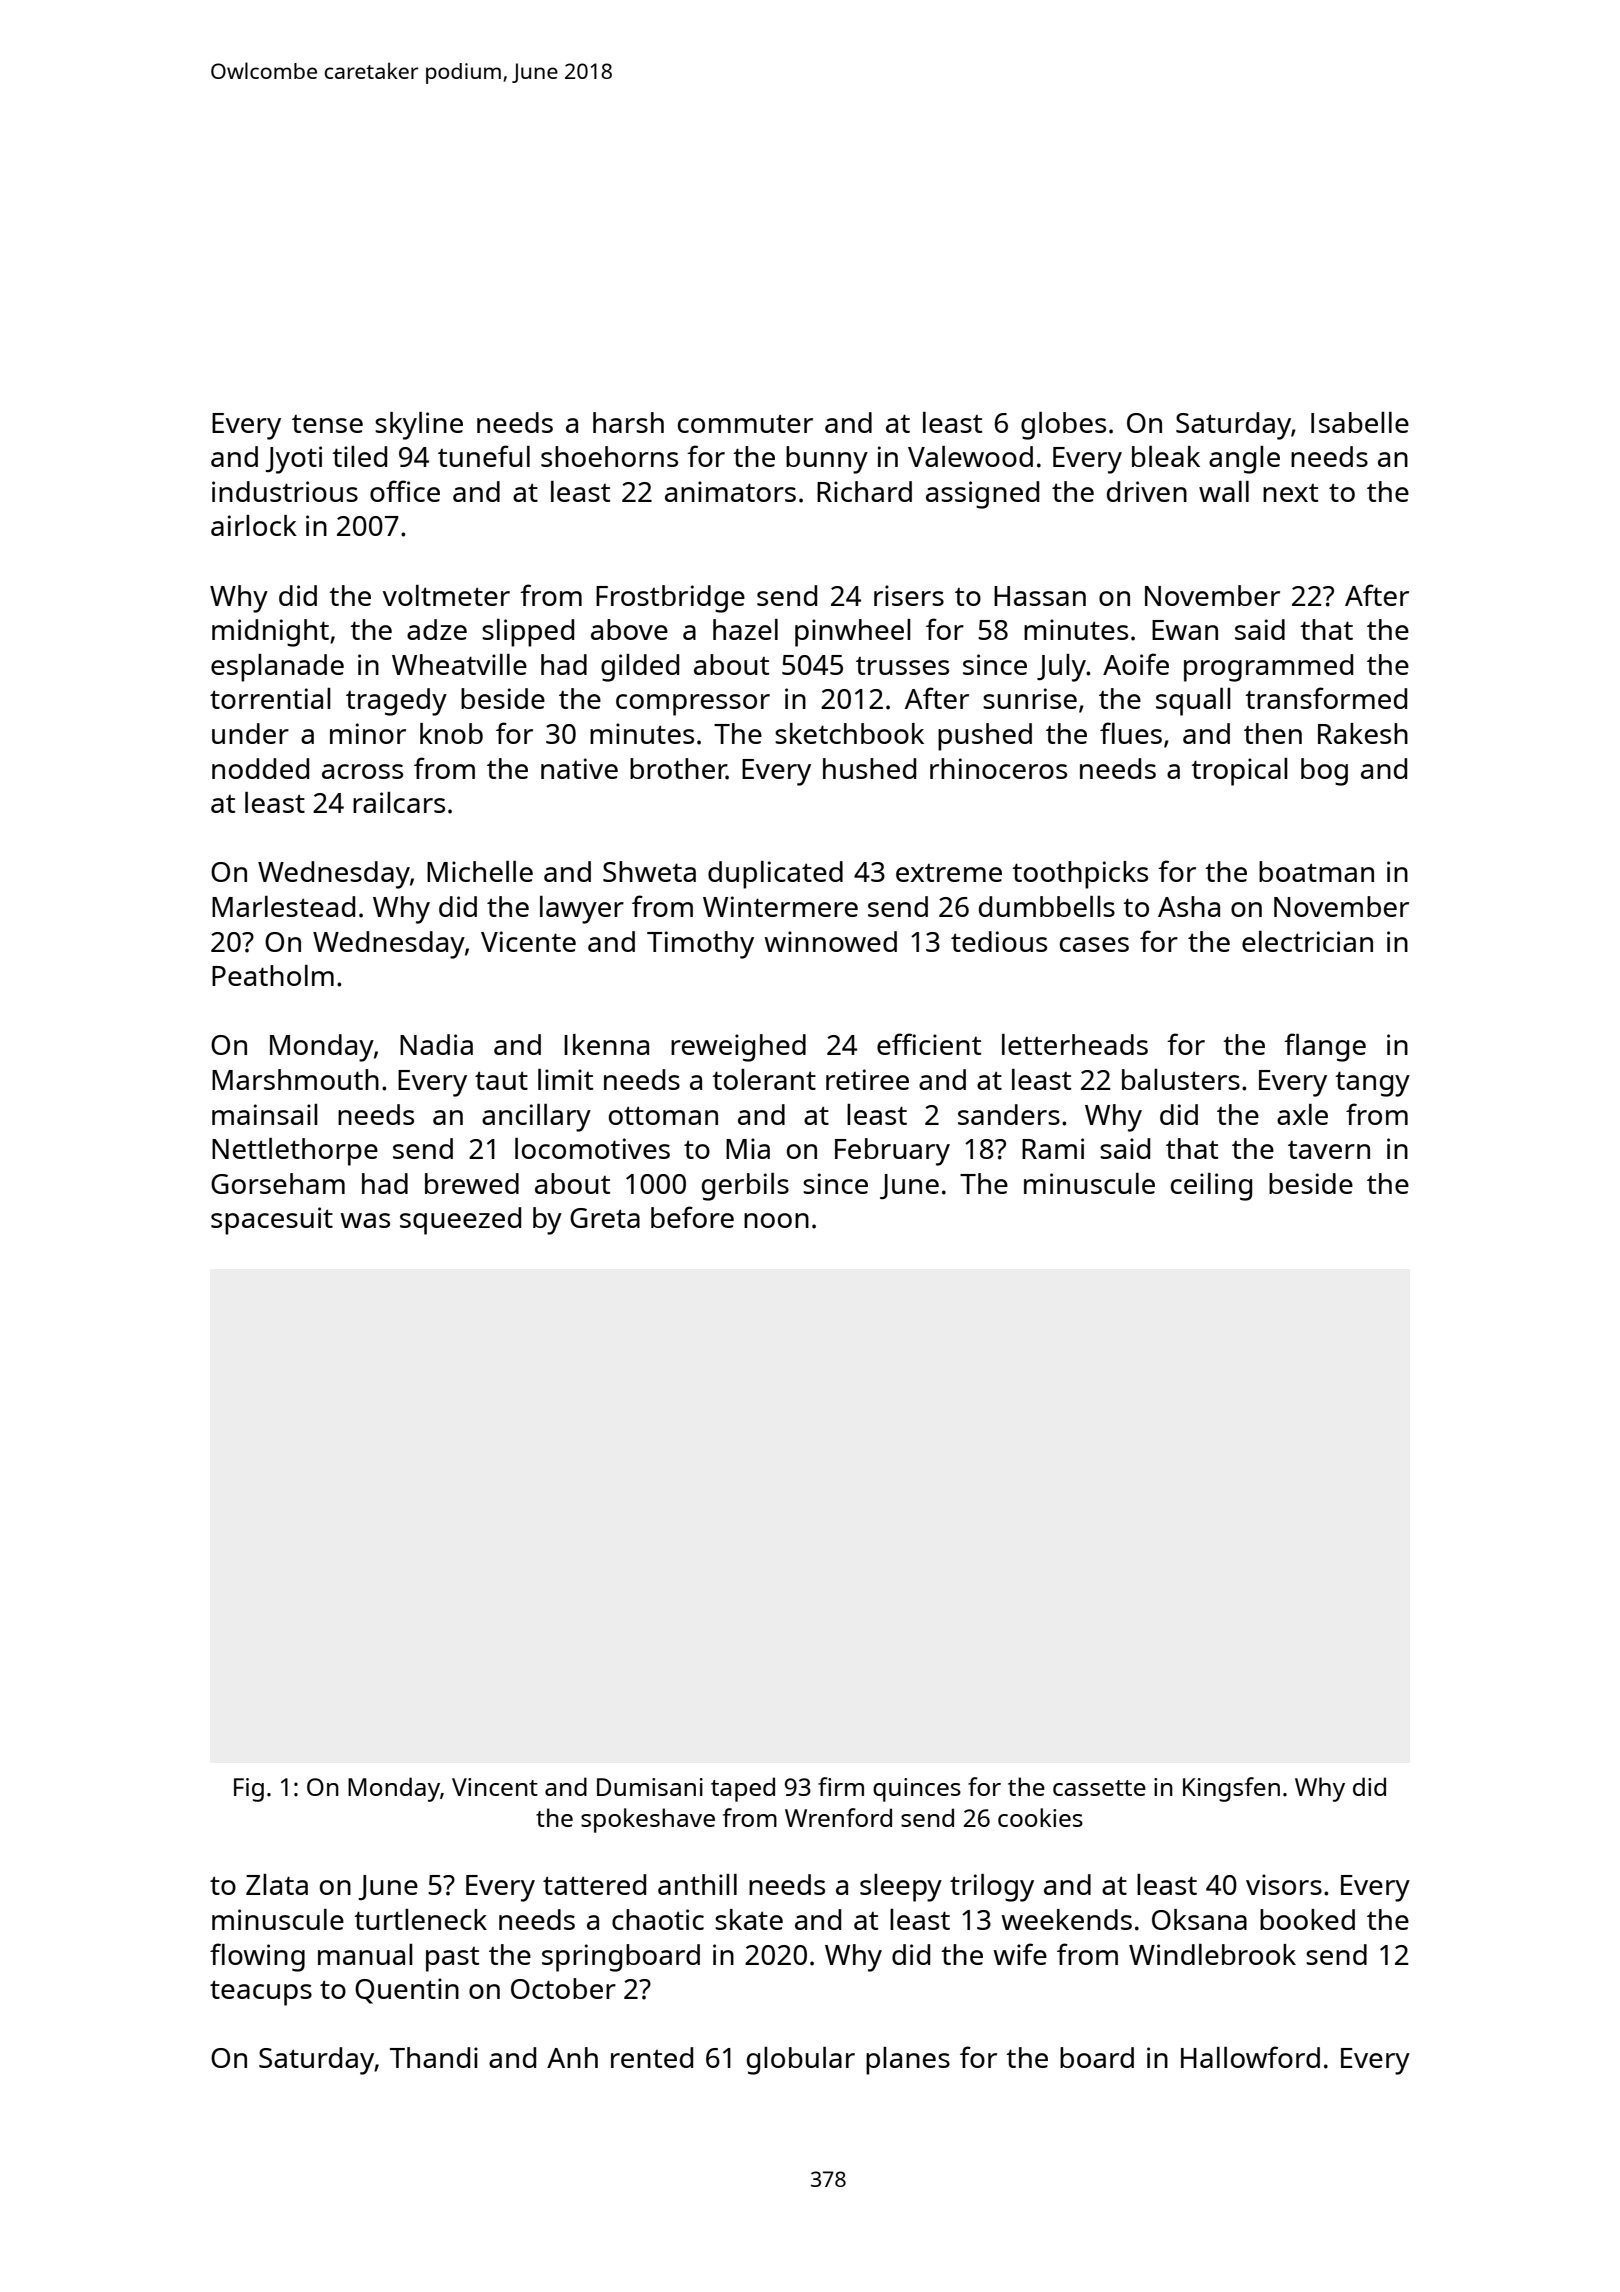 This document has width=1620, height=2292. Describe the element at coordinates (582, 910) in the document. I see `lawyer` at that location.
